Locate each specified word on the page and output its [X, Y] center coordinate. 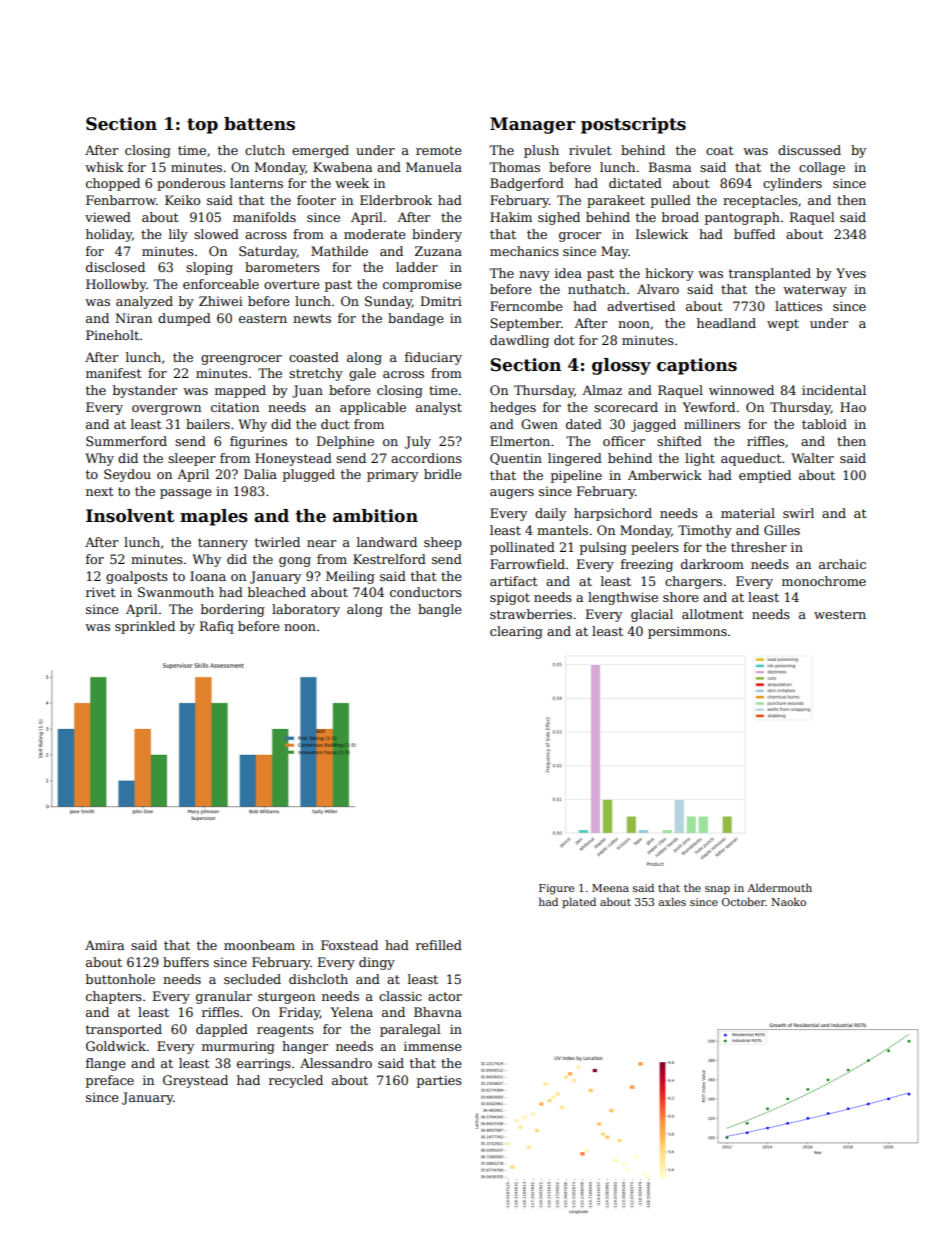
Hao [853, 407]
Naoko [788, 901]
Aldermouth [780, 887]
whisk [104, 167]
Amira [104, 945]
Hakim [511, 217]
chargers [693, 582]
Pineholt [112, 335]
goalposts [137, 577]
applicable [373, 408]
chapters [114, 997]
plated [579, 902]
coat [719, 150]
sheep [443, 543]
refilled [439, 945]
